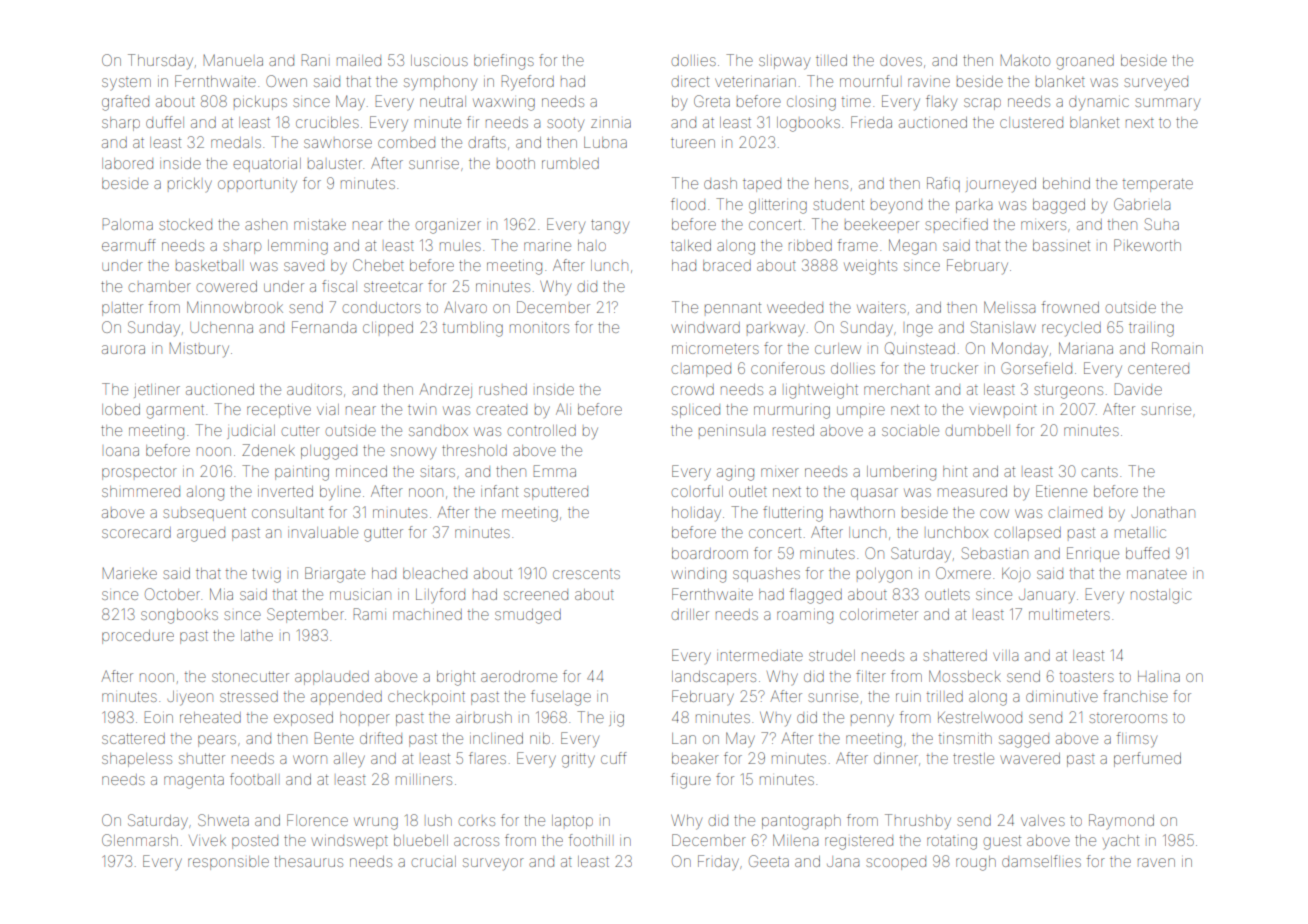 The width and height of the screenshot is (1308, 924). What do you see at coordinates (314, 389) in the screenshot?
I see `auditors` at bounding box center [314, 389].
